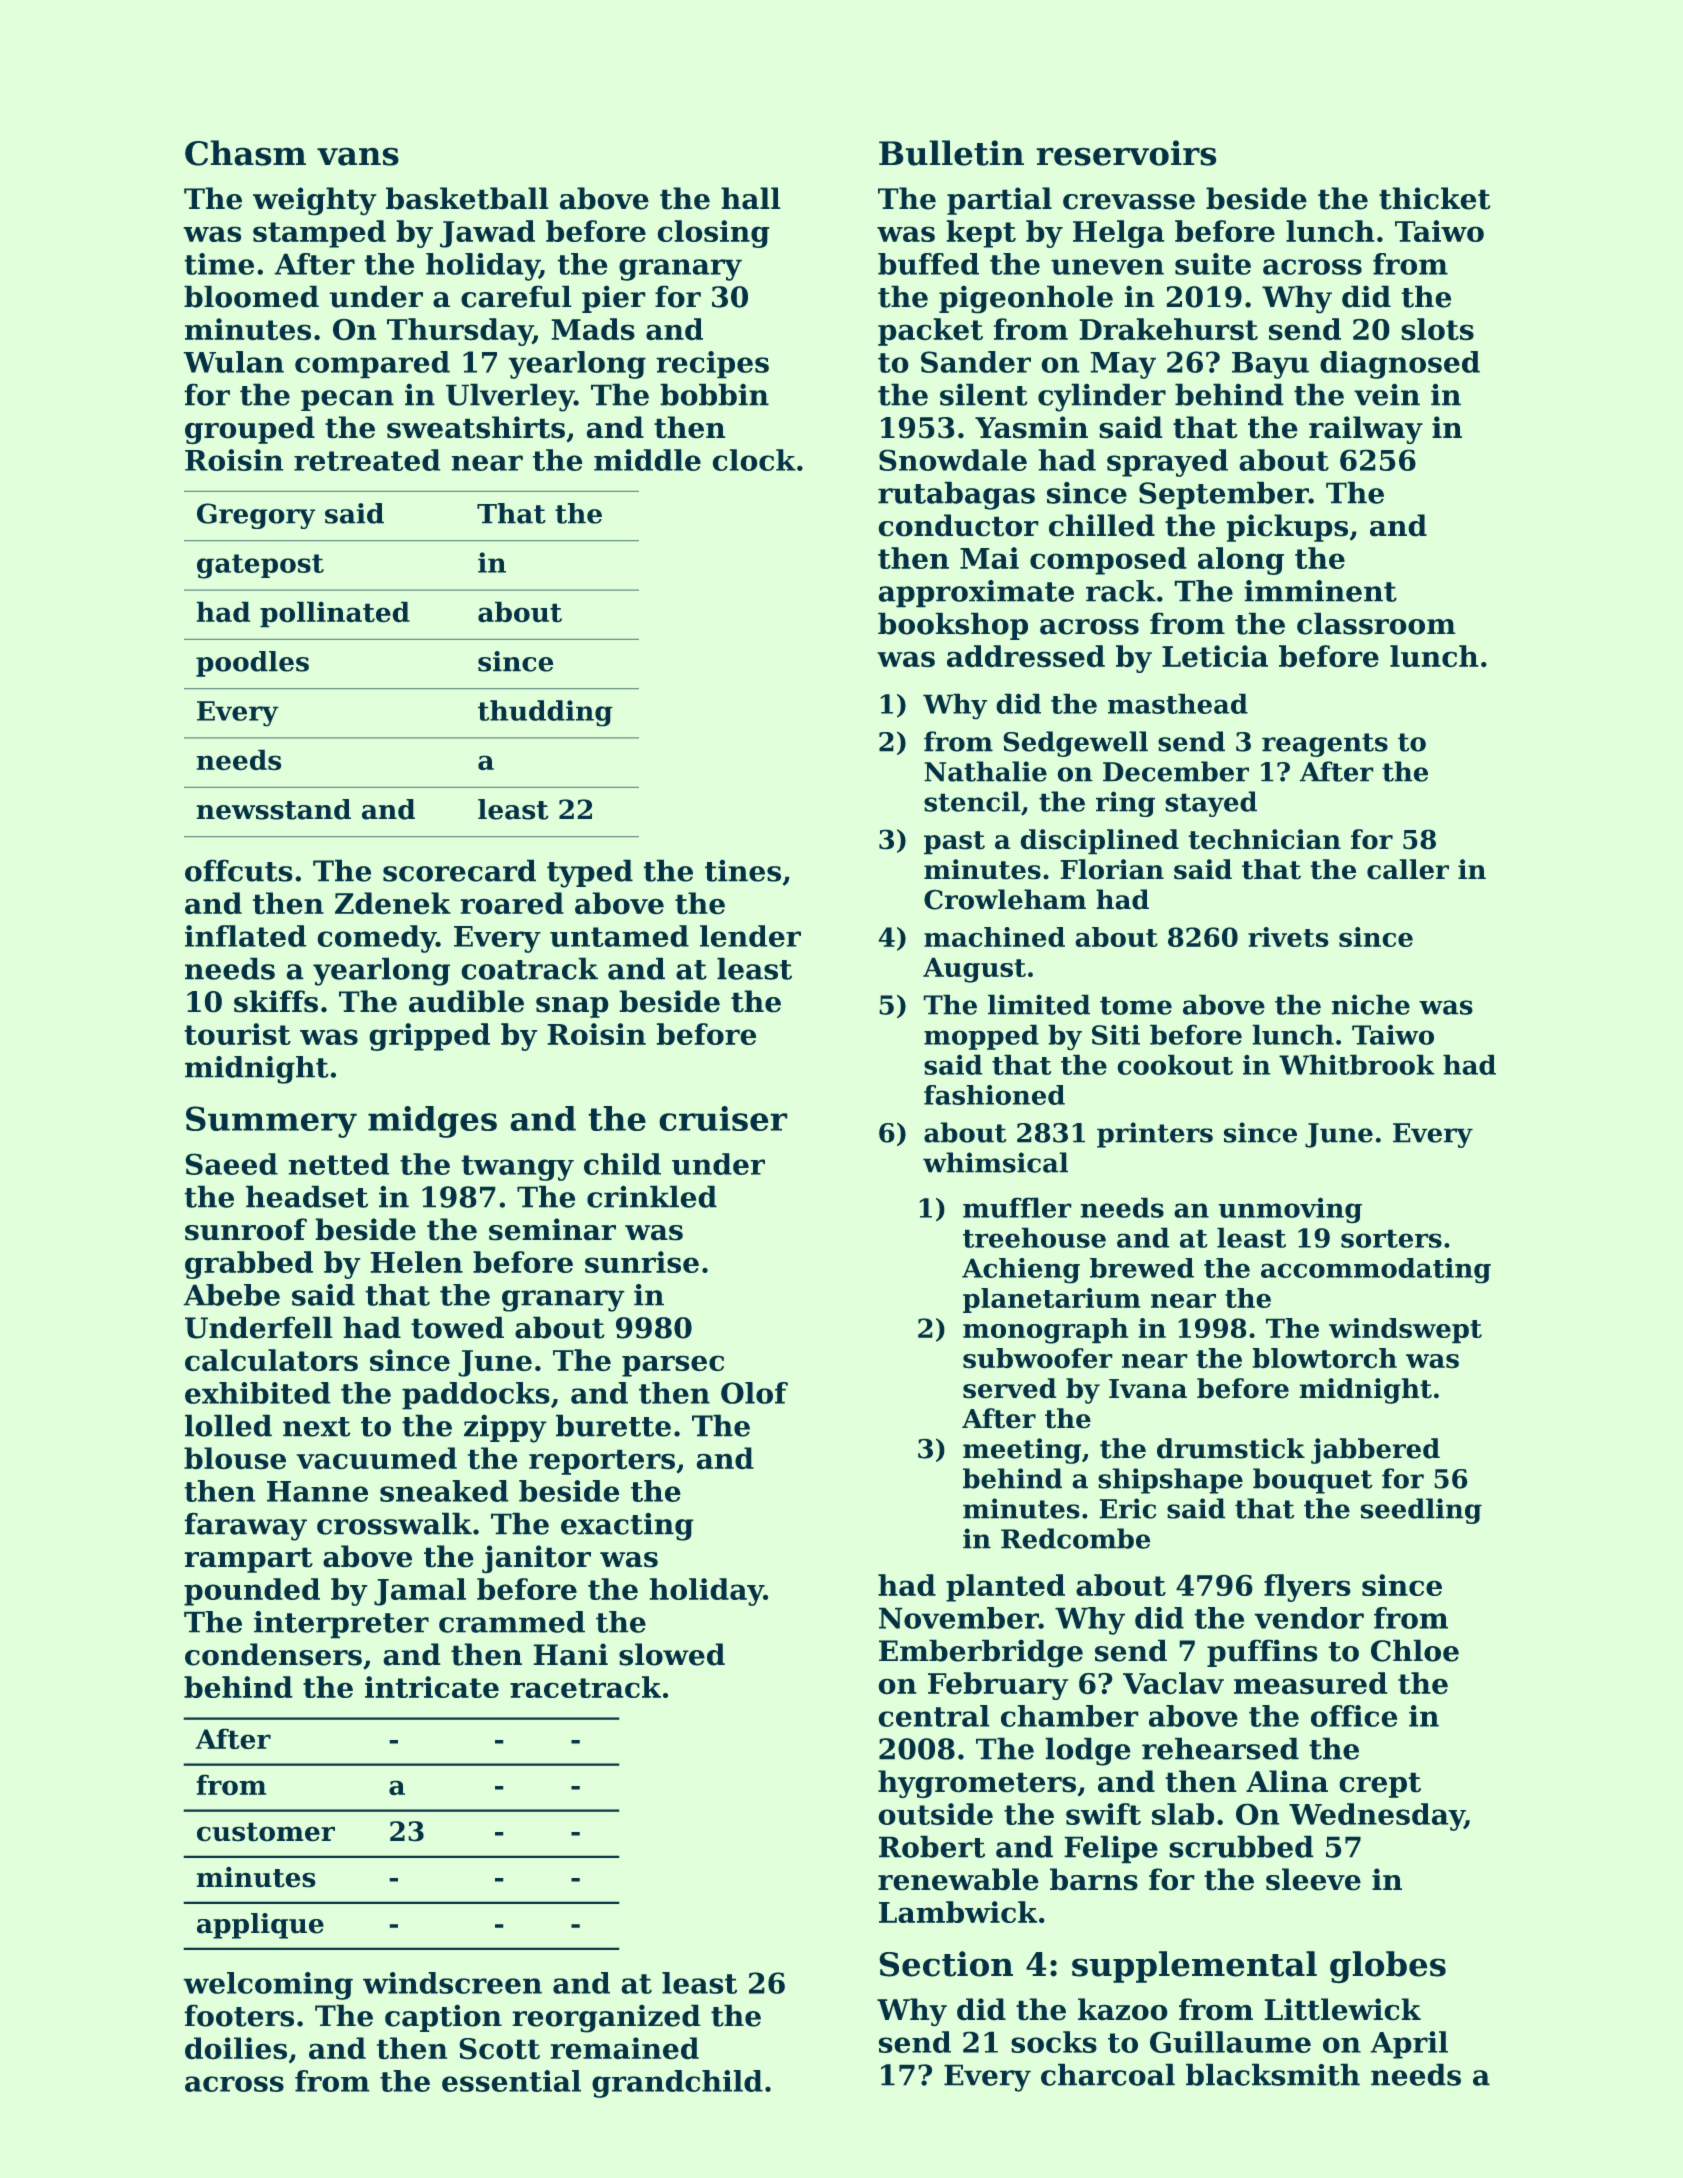 This screenshot has width=1683, height=2178. I want to click on caller, so click(1408, 869).
